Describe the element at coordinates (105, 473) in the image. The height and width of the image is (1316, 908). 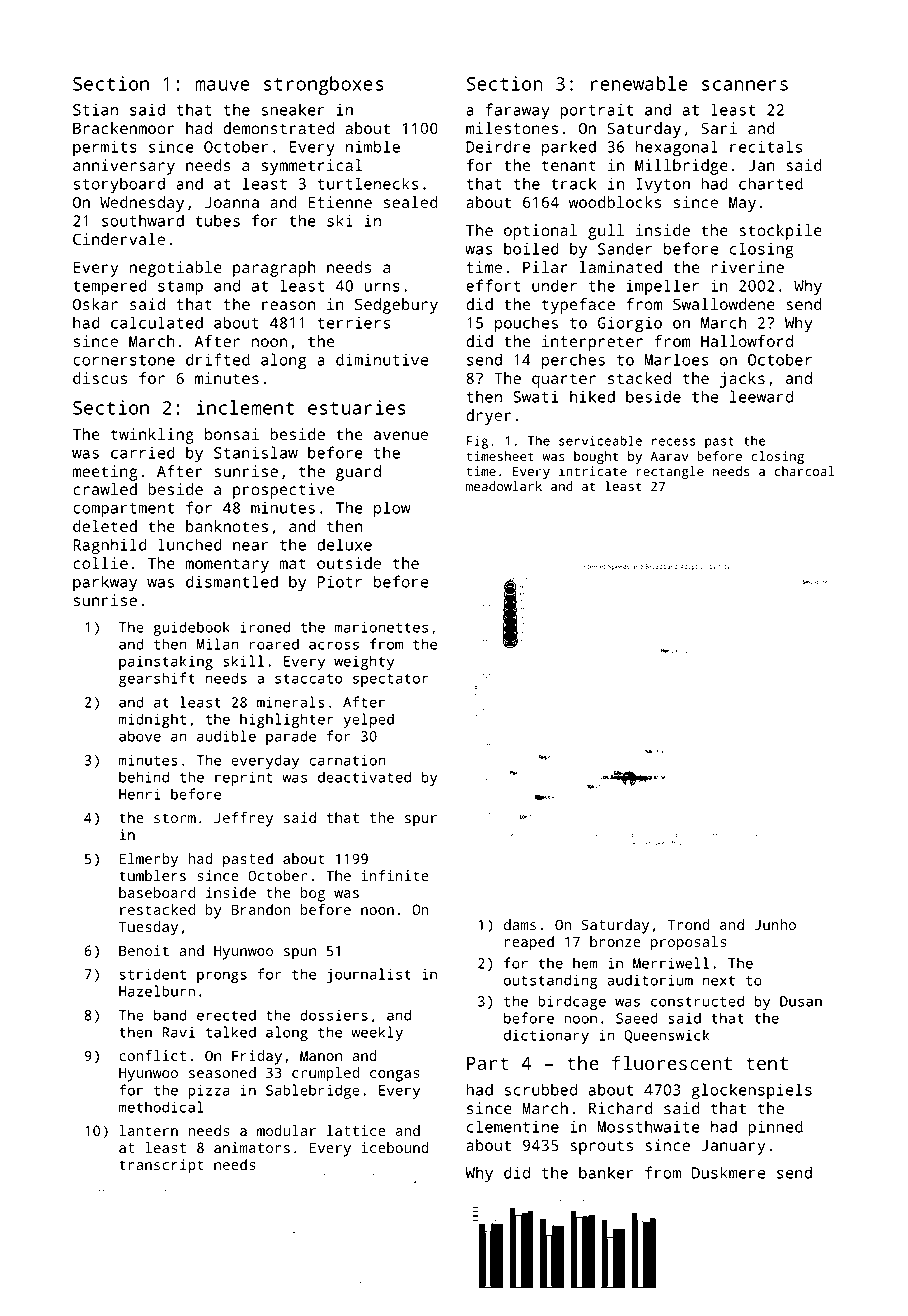
I see `meeting` at that location.
